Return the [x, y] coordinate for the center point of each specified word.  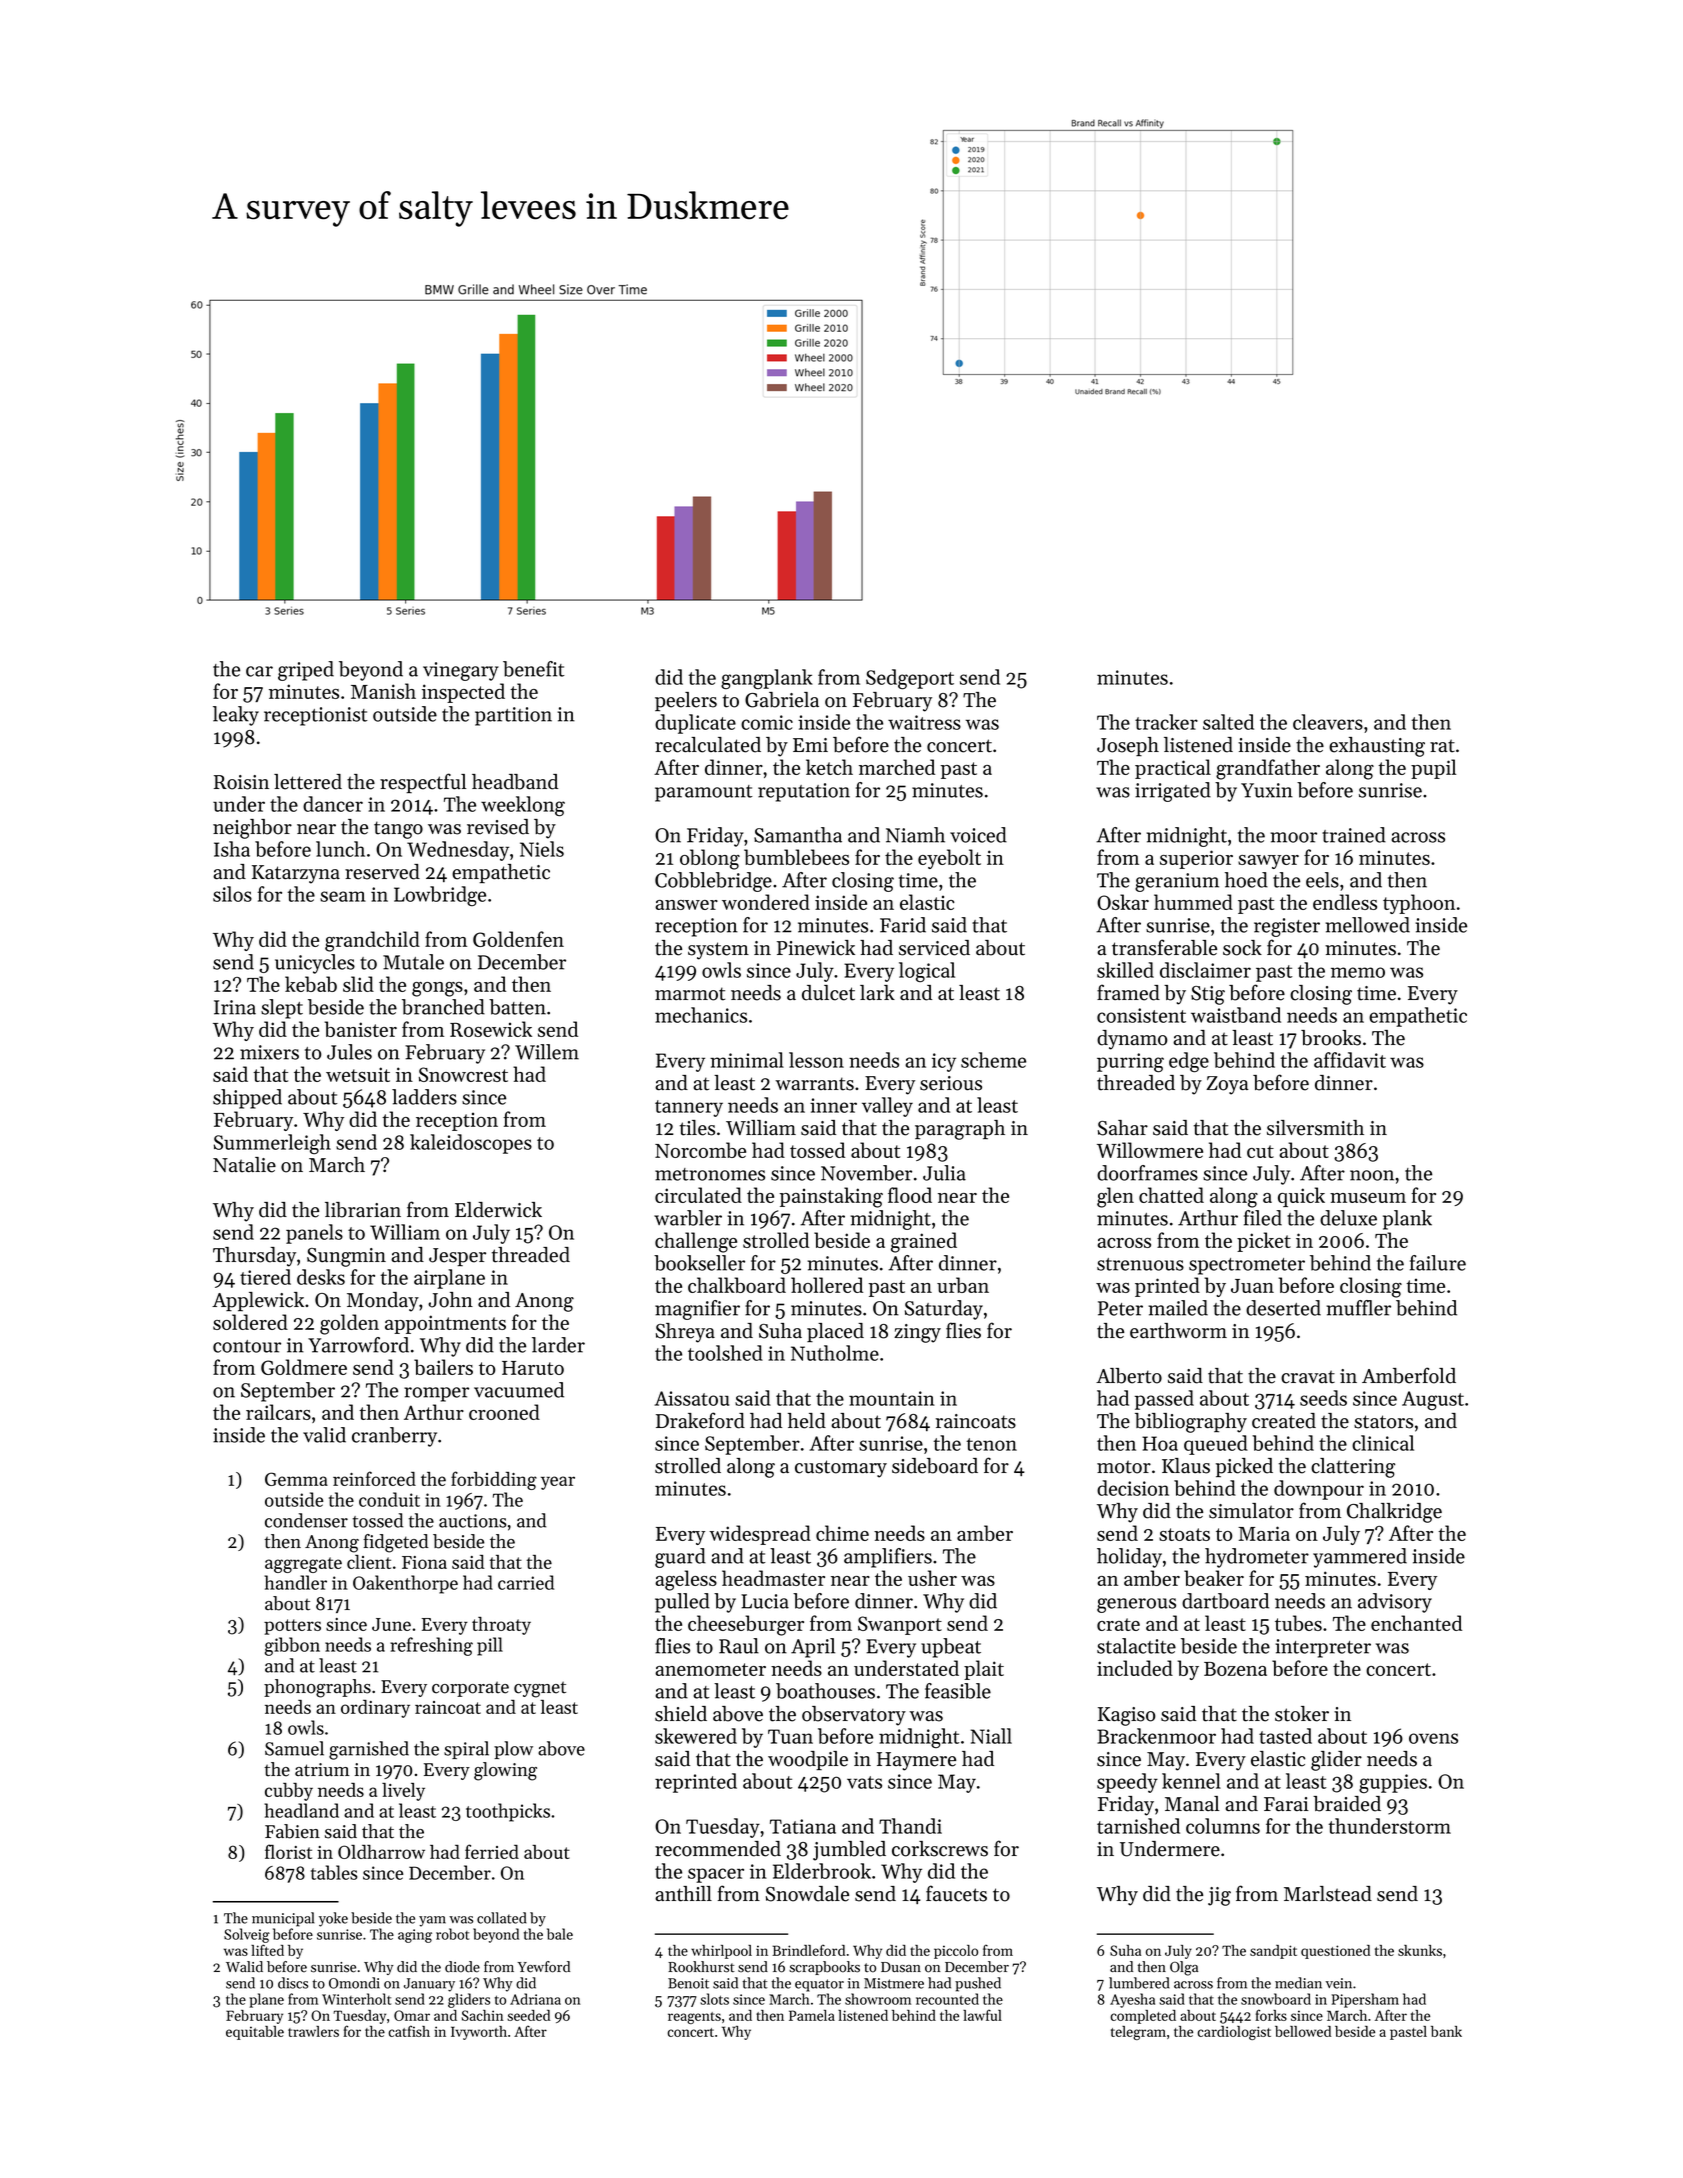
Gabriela [782, 700]
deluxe [1348, 1218]
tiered [265, 1277]
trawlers [313, 2031]
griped [306, 671]
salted [1228, 722]
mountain [892, 1398]
